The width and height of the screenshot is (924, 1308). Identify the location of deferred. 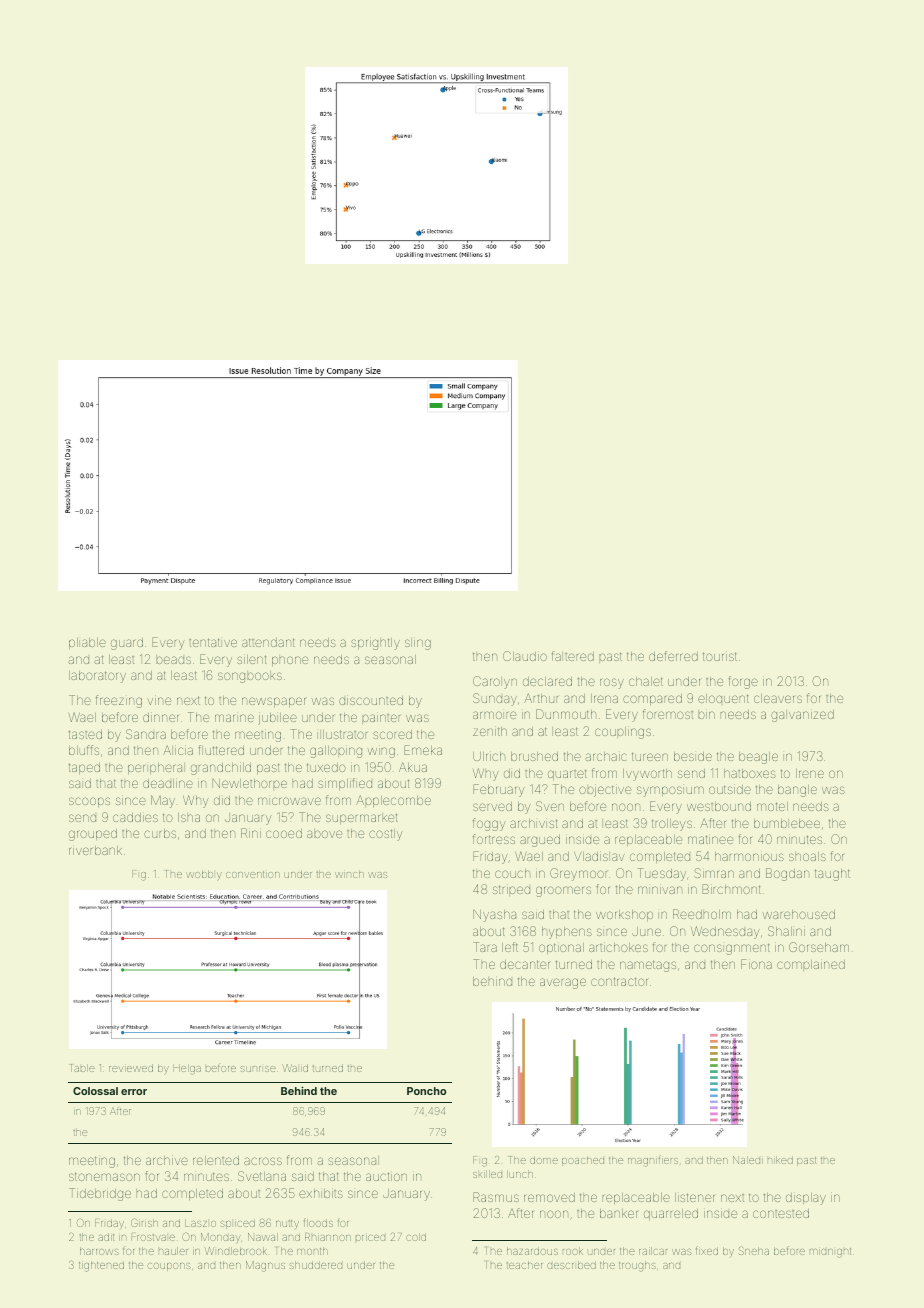
(673, 656).
